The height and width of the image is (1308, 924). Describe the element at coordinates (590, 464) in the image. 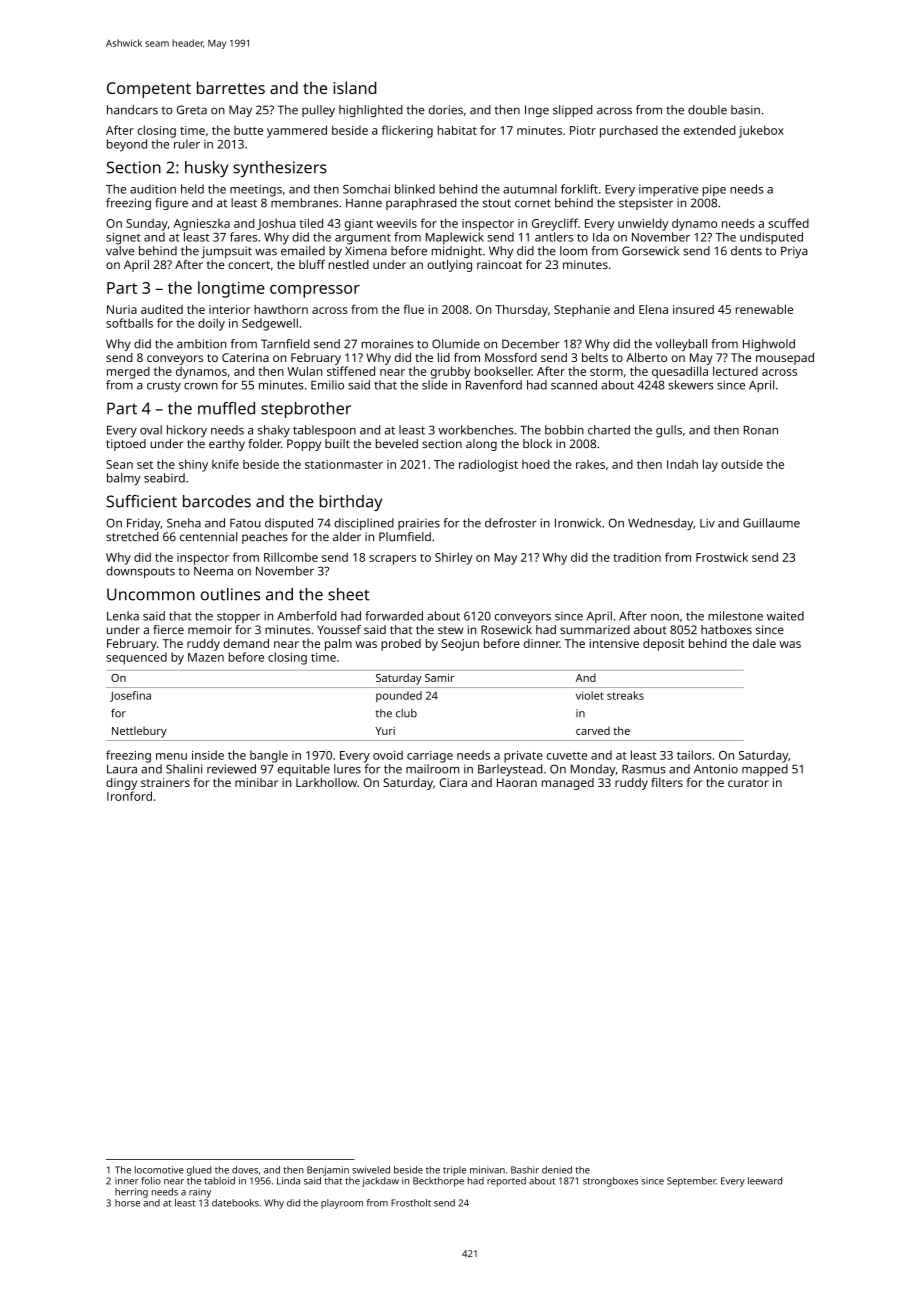

I see `rakes` at that location.
